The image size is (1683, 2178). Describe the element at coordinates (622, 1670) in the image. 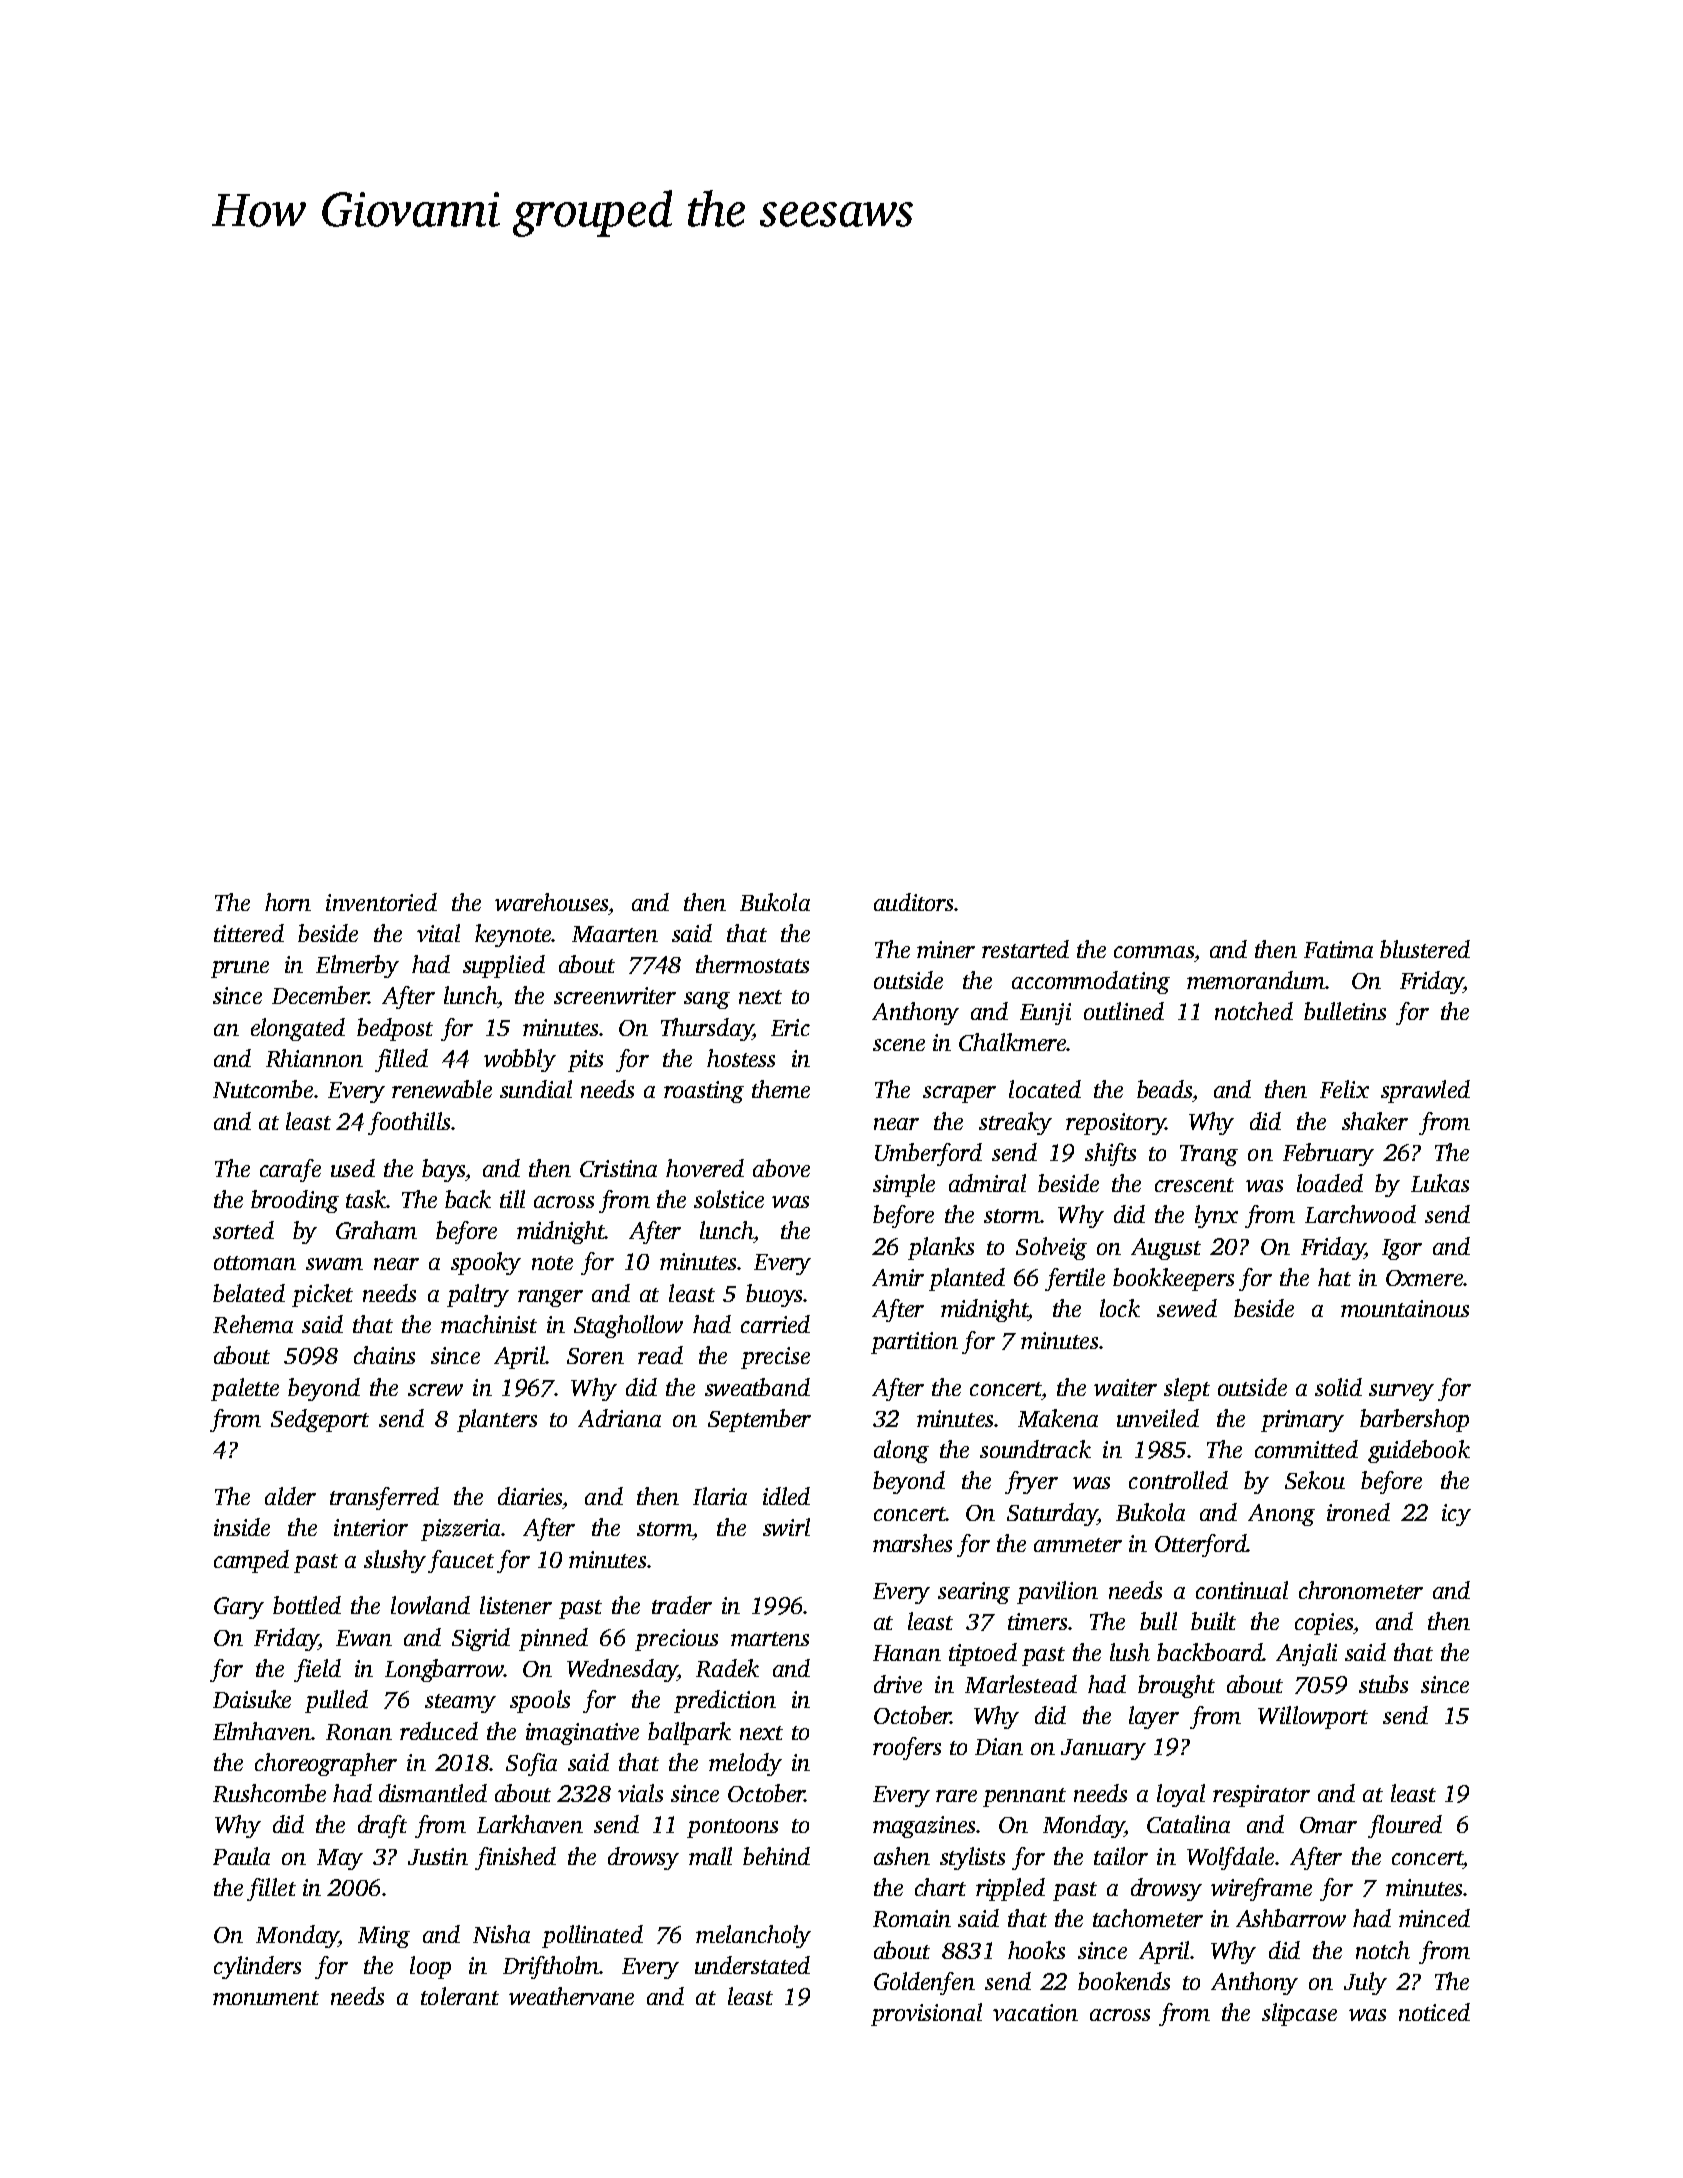

I see `Wednesday` at that location.
